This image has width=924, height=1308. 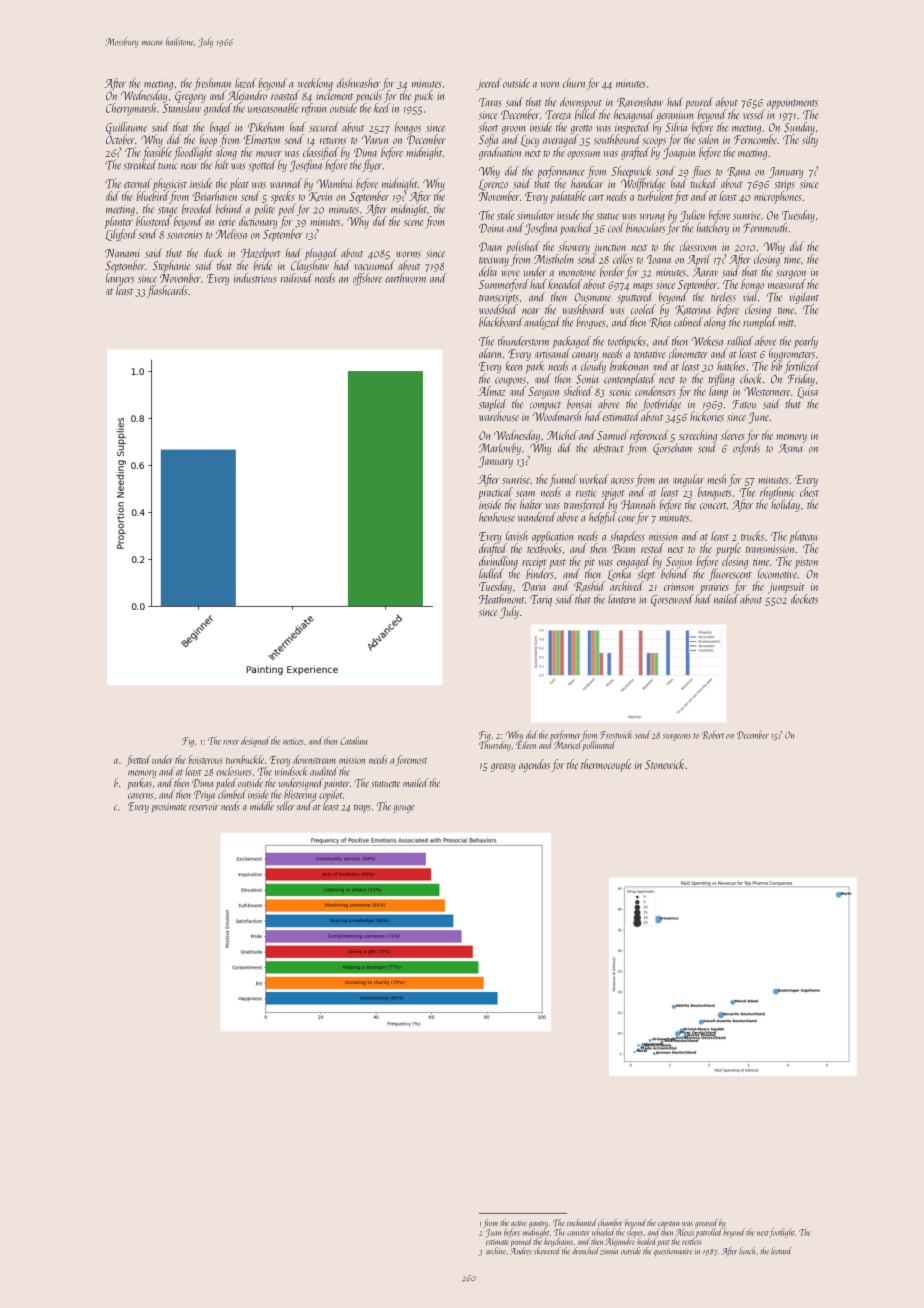 What do you see at coordinates (664, 764) in the image?
I see `Stonewick` at bounding box center [664, 764].
